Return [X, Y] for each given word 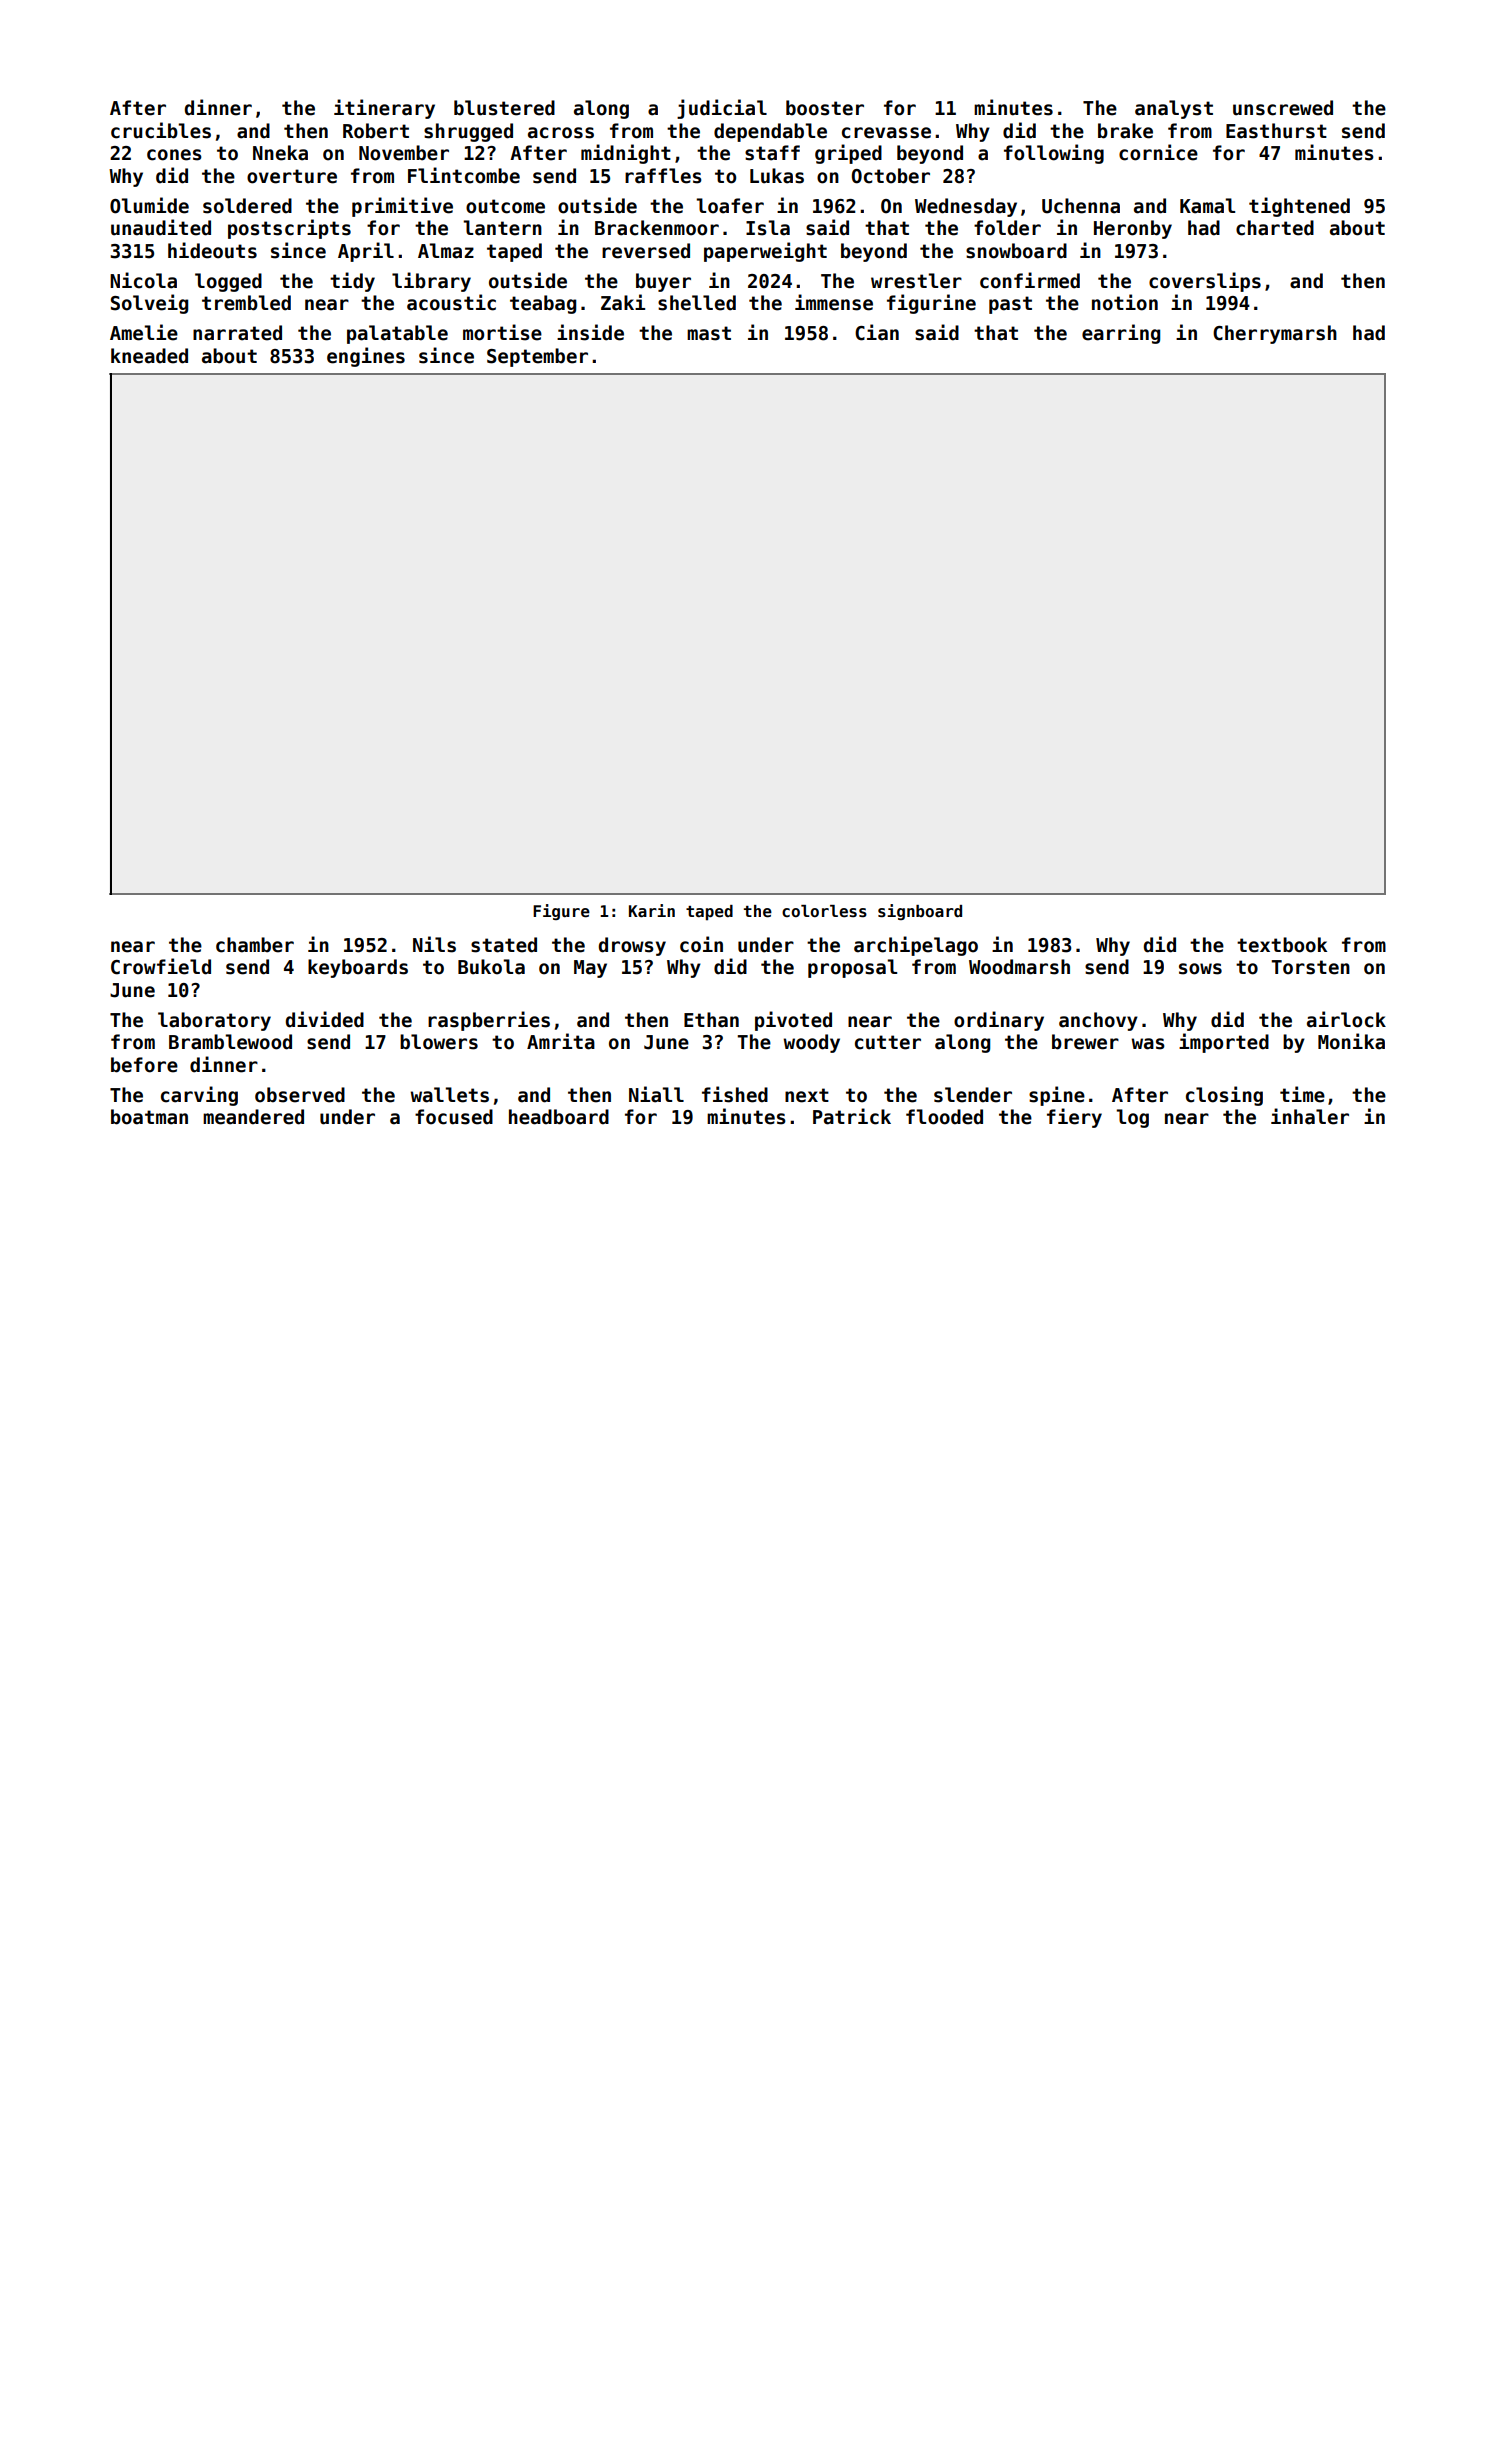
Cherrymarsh [1275, 334]
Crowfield [161, 966]
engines [366, 357]
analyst [1174, 109]
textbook [1282, 945]
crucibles [161, 130]
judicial [722, 109]
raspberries [489, 1021]
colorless [824, 911]
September [537, 357]
